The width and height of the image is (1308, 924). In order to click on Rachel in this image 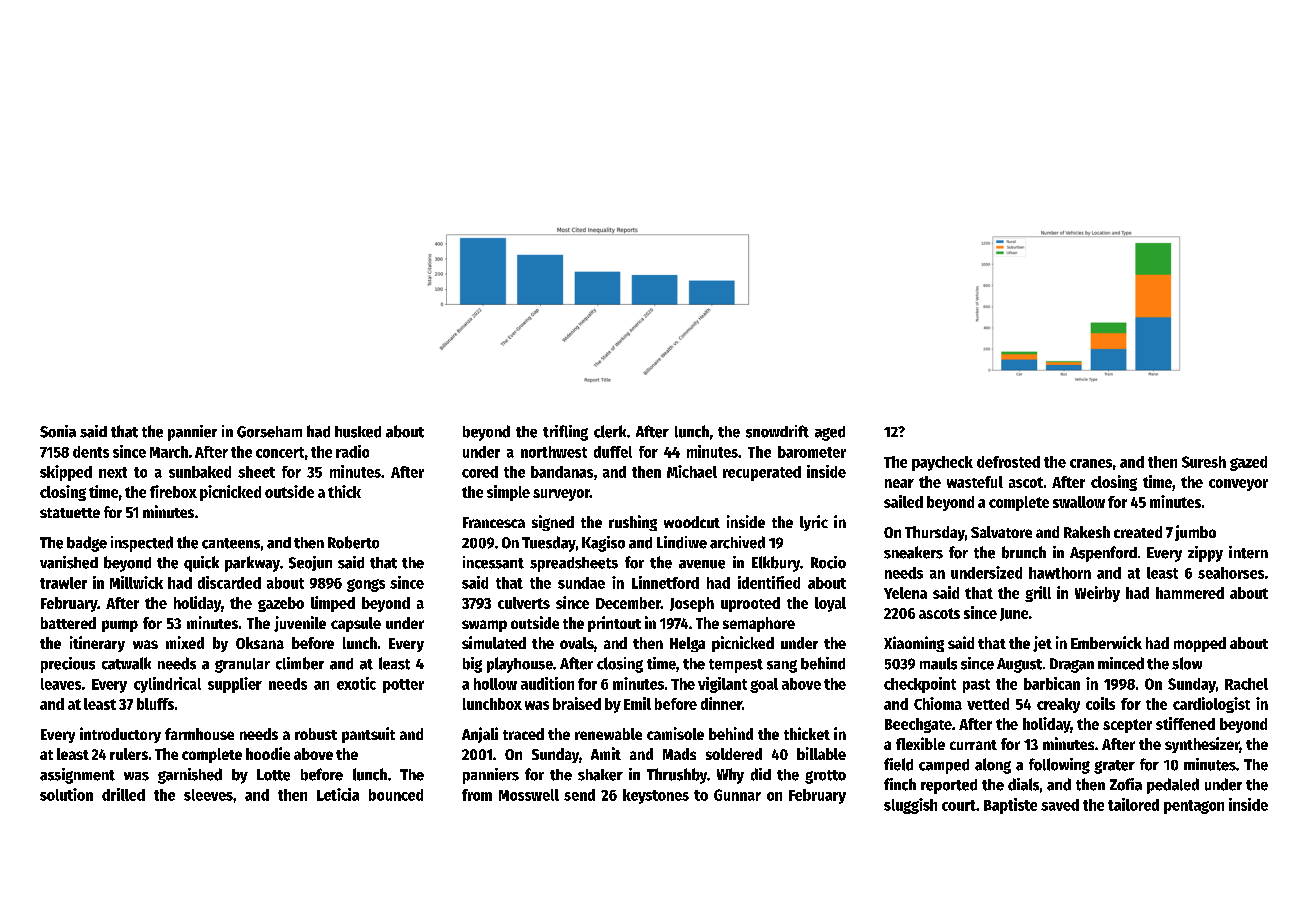, I will do `click(1246, 684)`.
